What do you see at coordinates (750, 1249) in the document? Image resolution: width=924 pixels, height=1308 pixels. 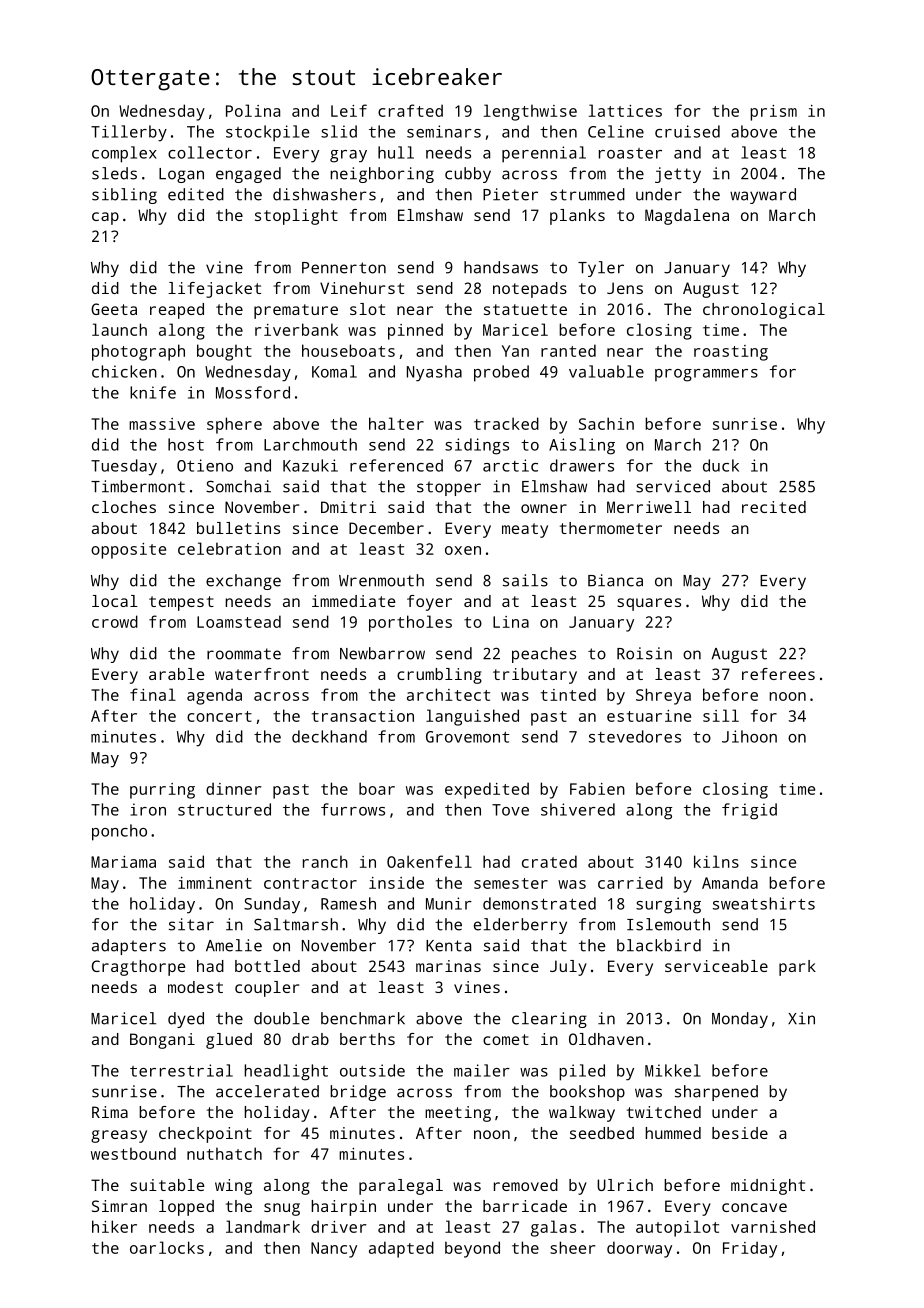 I see `Friday` at bounding box center [750, 1249].
